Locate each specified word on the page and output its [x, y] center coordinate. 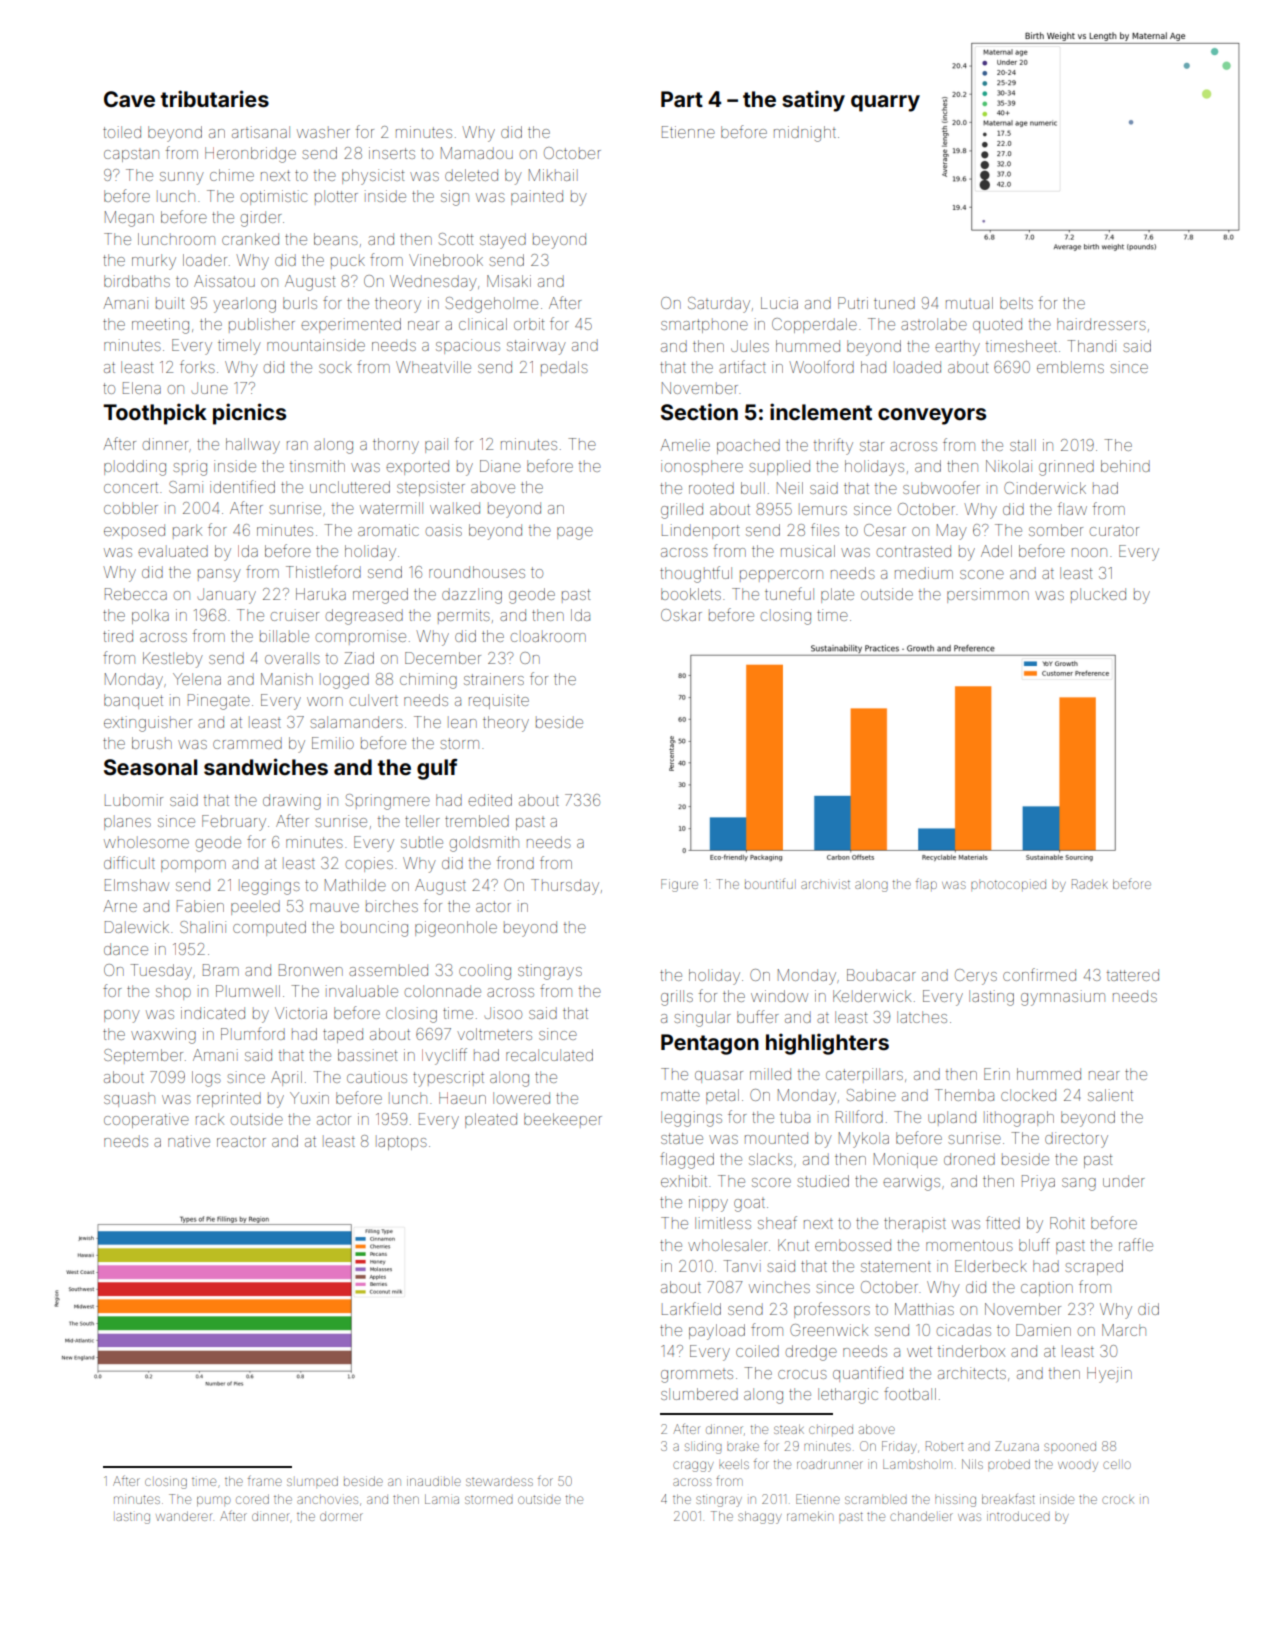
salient [1110, 1095]
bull [753, 488]
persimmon [988, 595]
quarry [885, 103]
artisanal [261, 132]
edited [490, 800]
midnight [805, 134]
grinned [1066, 468]
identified [242, 486]
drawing [292, 802]
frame [265, 1480]
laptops [401, 1142]
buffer [758, 1016]
